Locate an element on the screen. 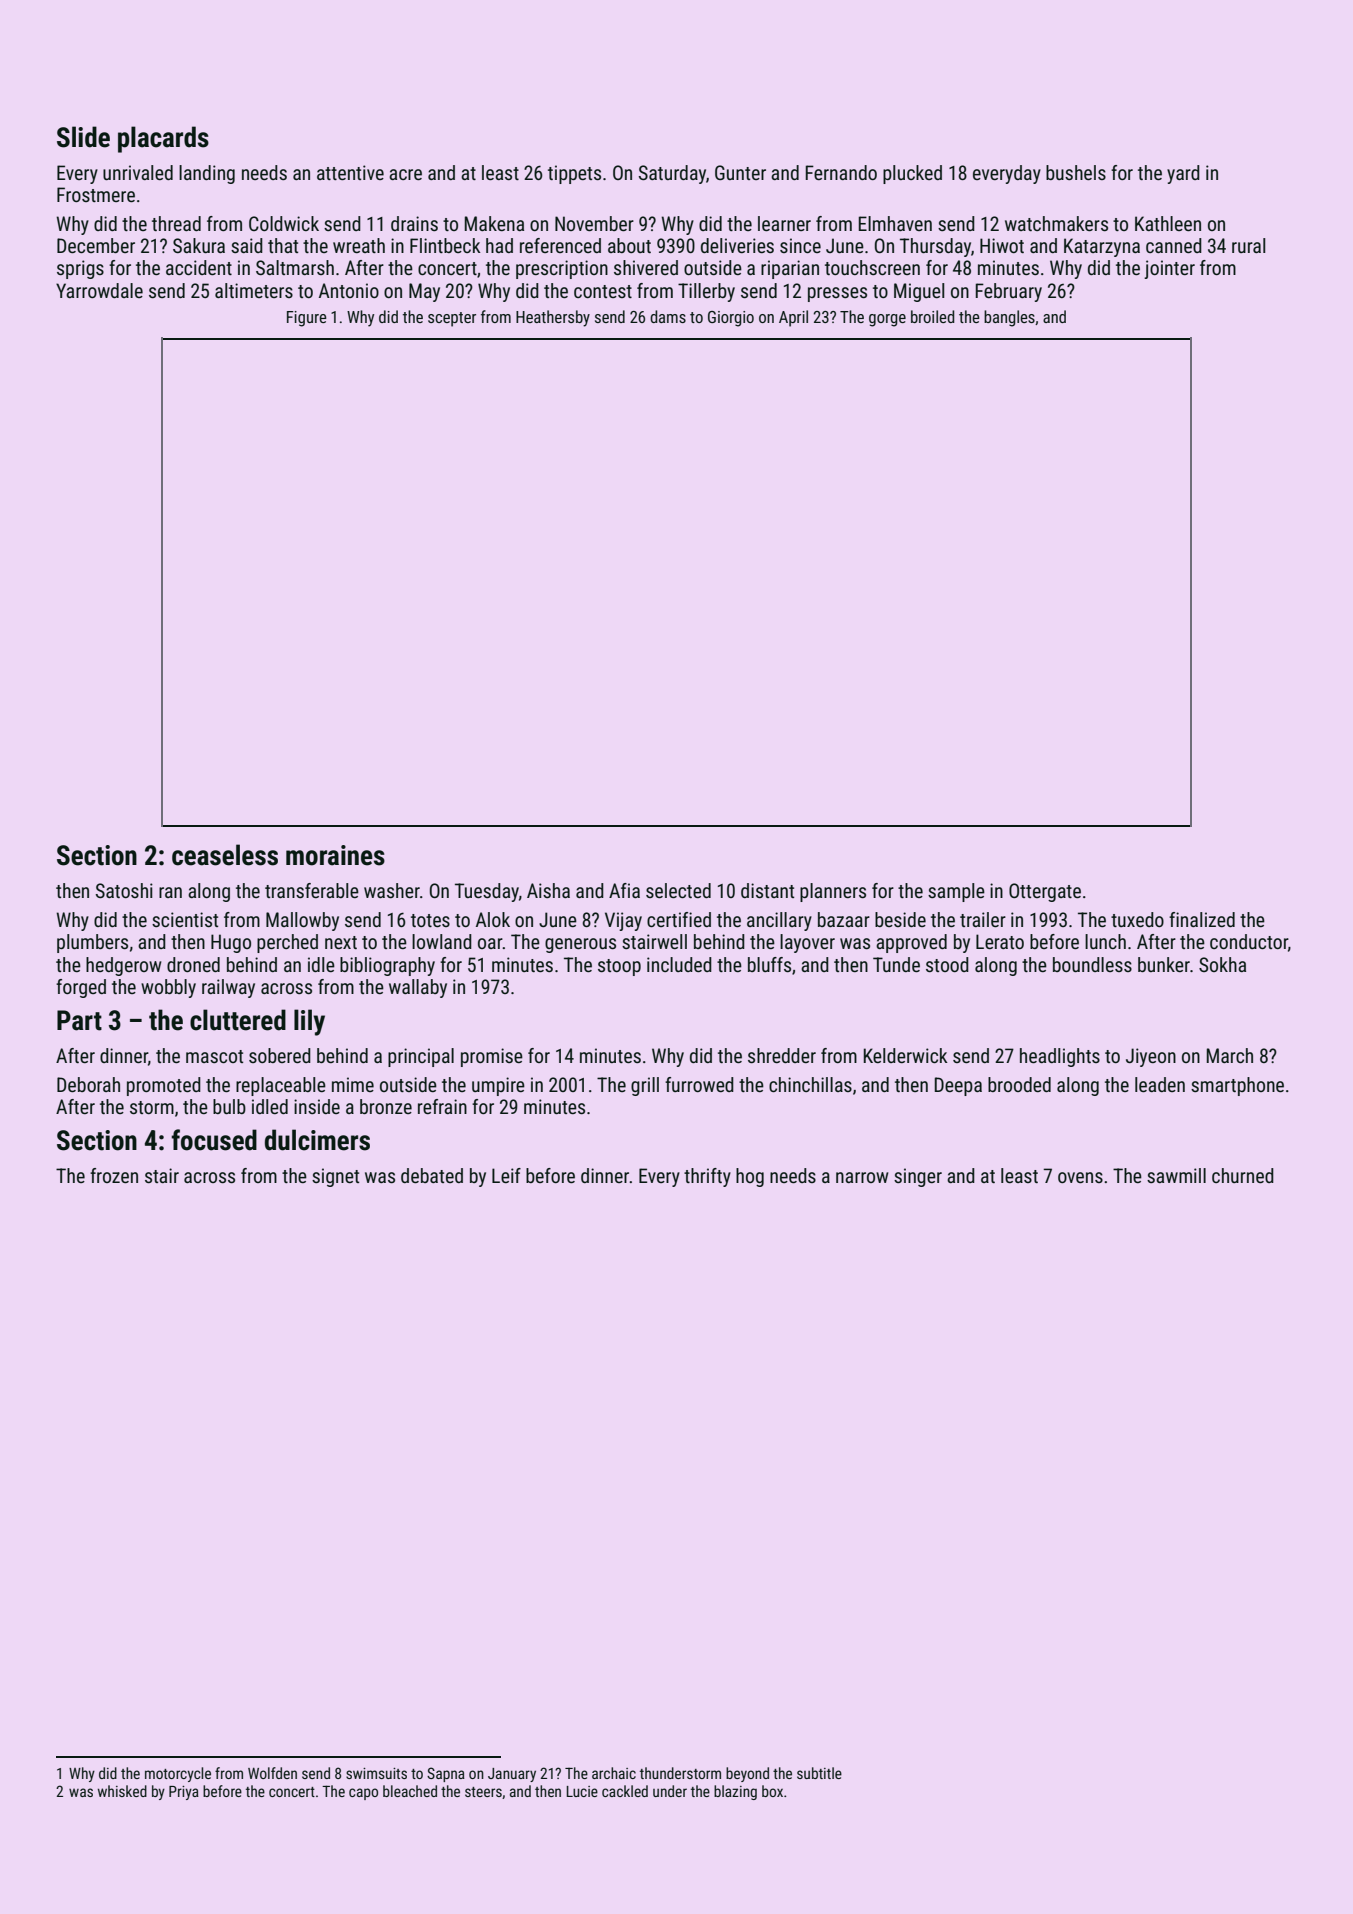  ovens is located at coordinates (1080, 1177).
